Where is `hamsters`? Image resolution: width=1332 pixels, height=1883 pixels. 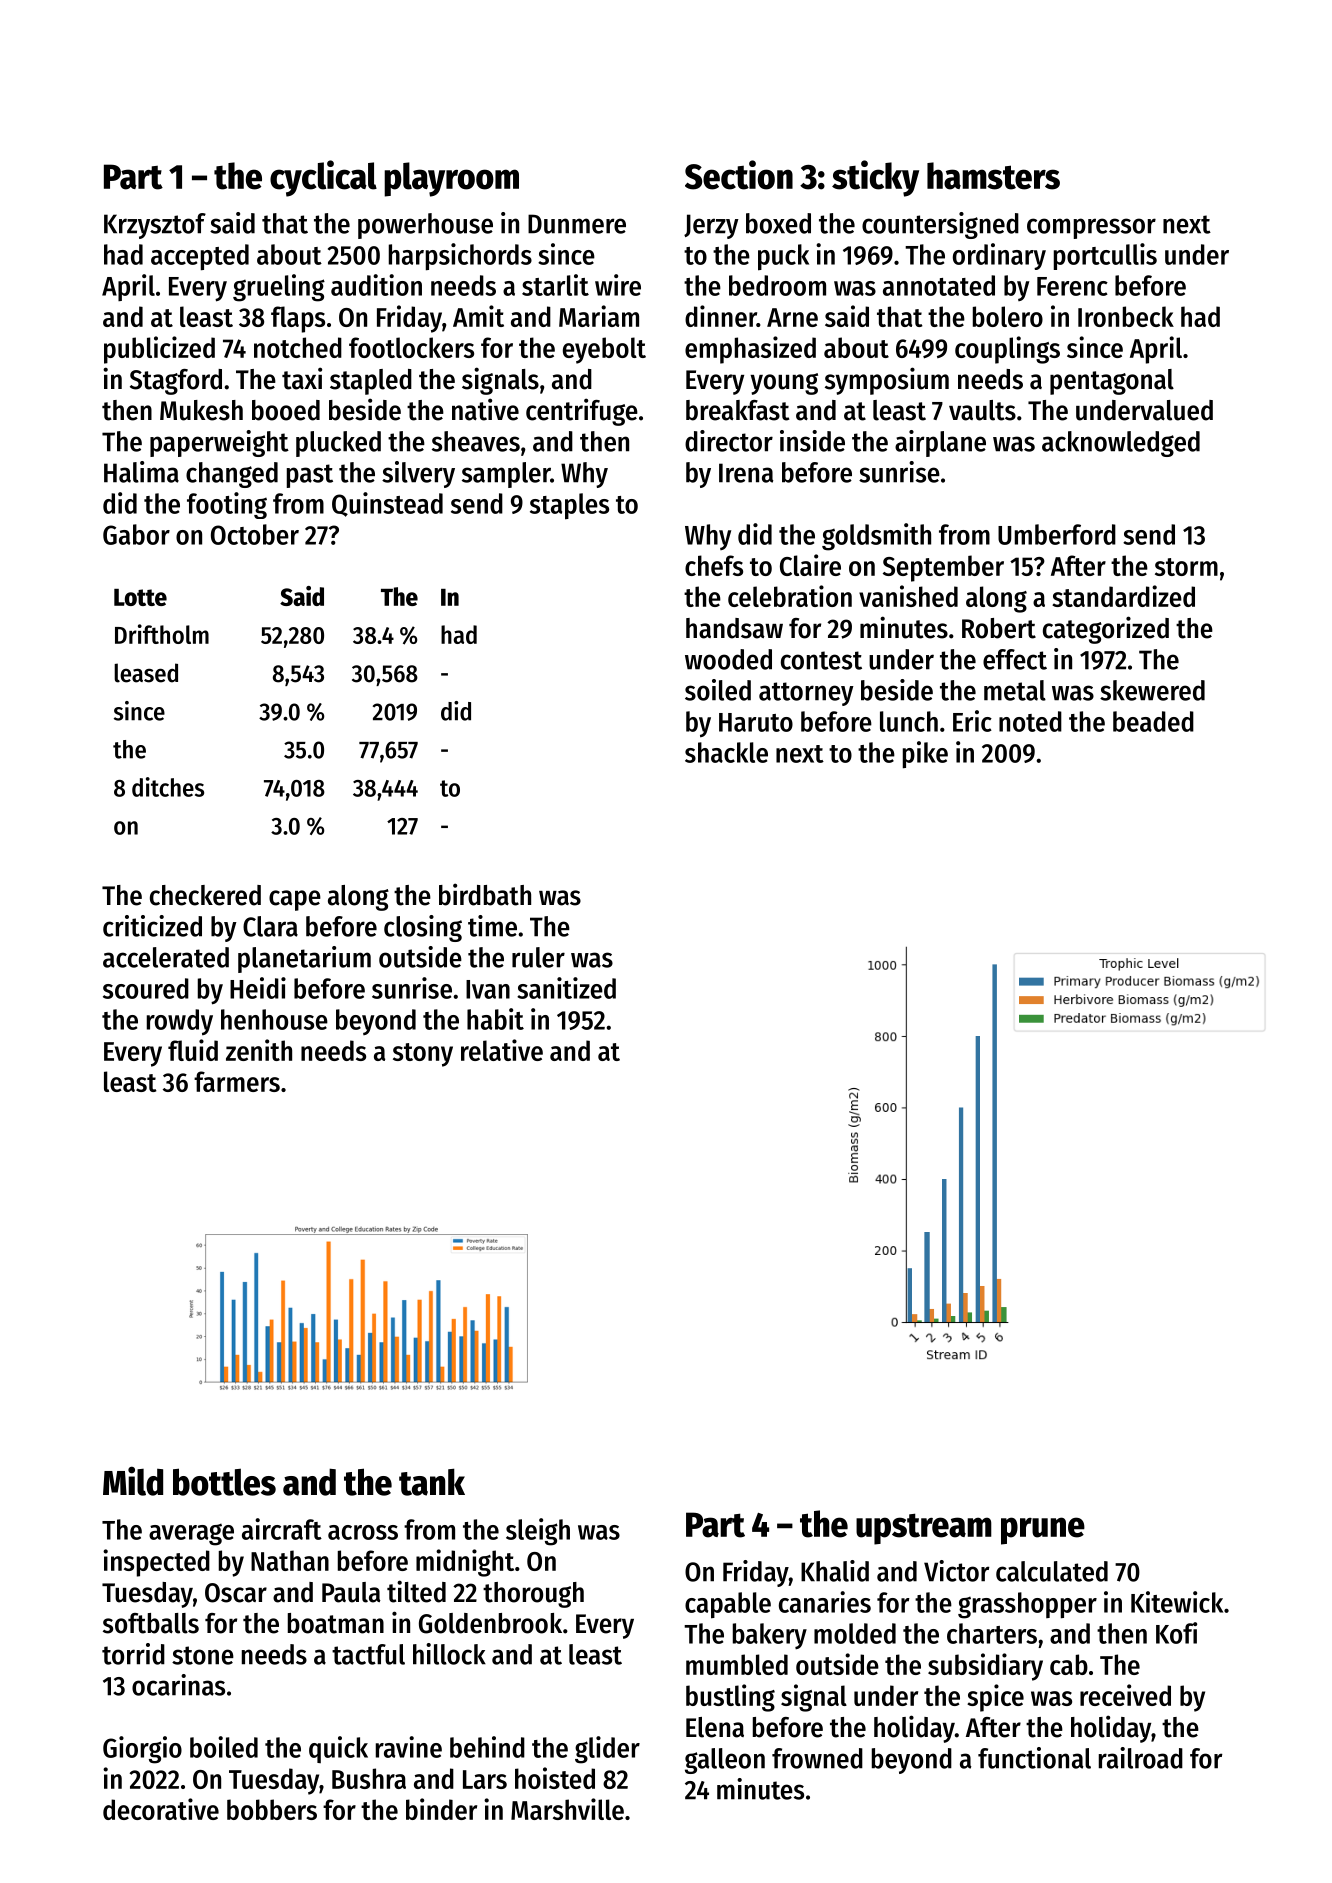
hamsters is located at coordinates (993, 176).
